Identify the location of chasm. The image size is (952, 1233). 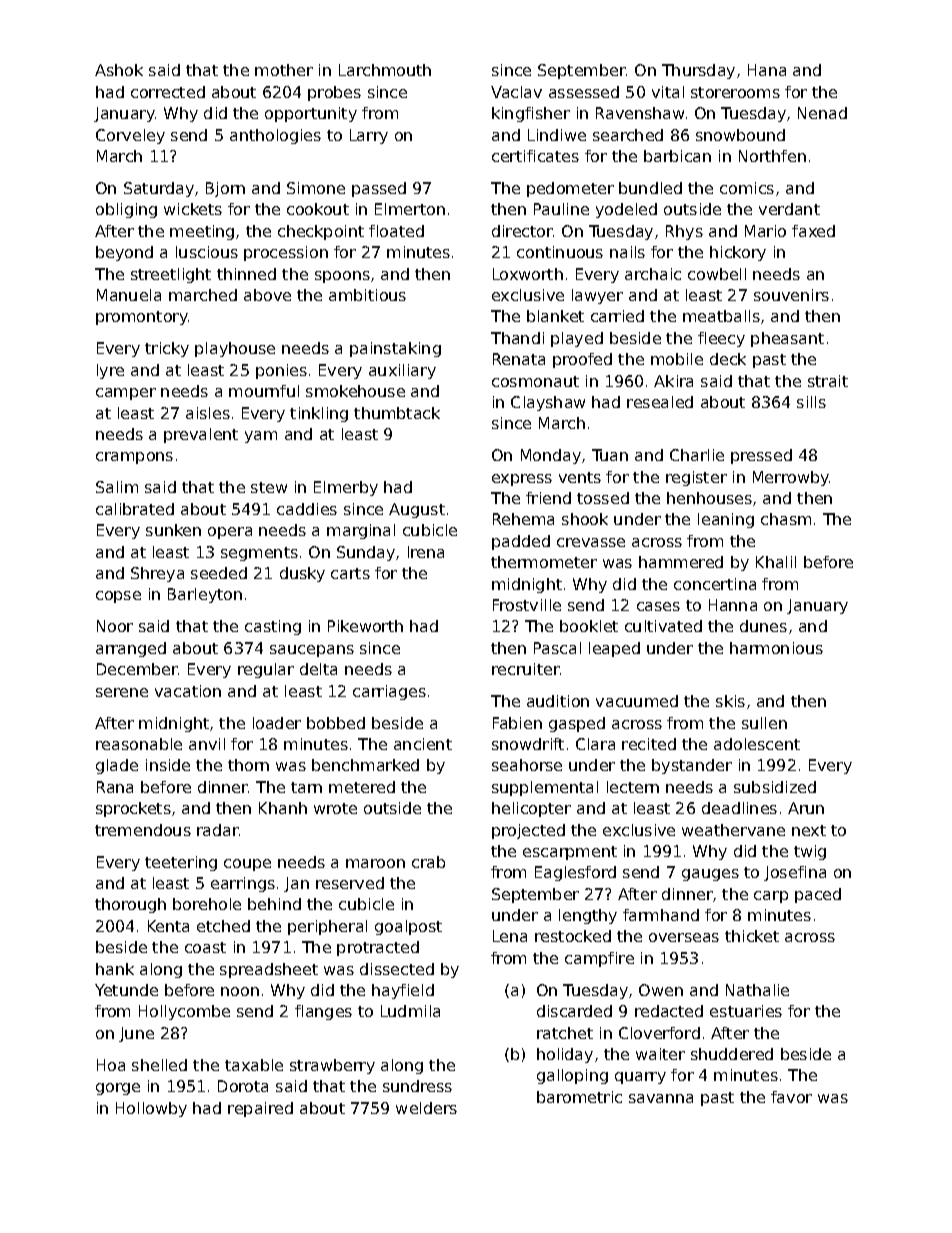
(786, 519).
